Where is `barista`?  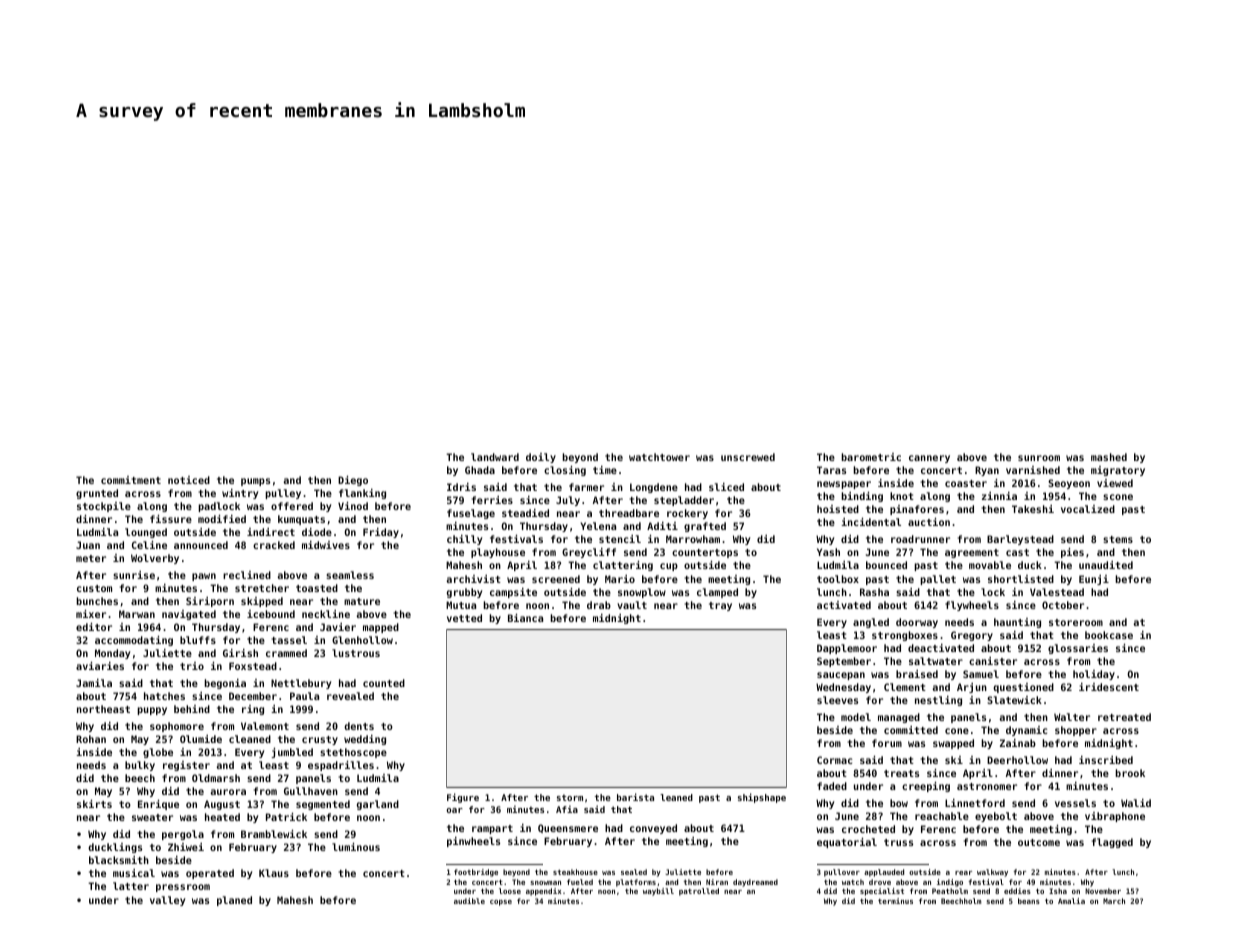
barista is located at coordinates (635, 797).
